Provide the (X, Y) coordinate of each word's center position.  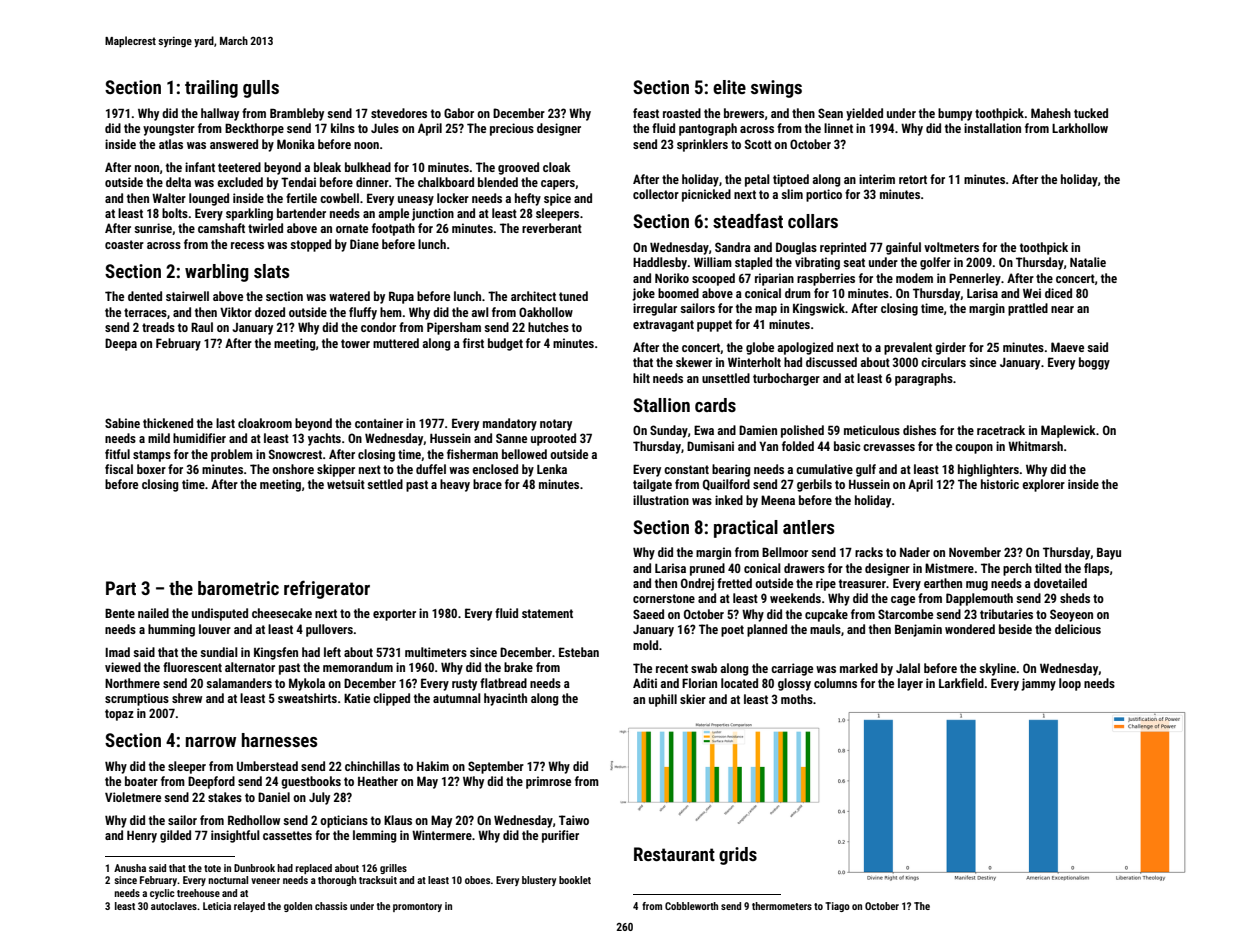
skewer (694, 362)
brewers (744, 113)
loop (1070, 684)
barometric (238, 588)
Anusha (130, 868)
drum (798, 293)
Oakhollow (546, 312)
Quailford (726, 485)
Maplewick (1068, 431)
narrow (211, 742)
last (225, 423)
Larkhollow (1080, 128)
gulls (261, 89)
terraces (145, 312)
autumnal (457, 698)
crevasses (889, 447)
